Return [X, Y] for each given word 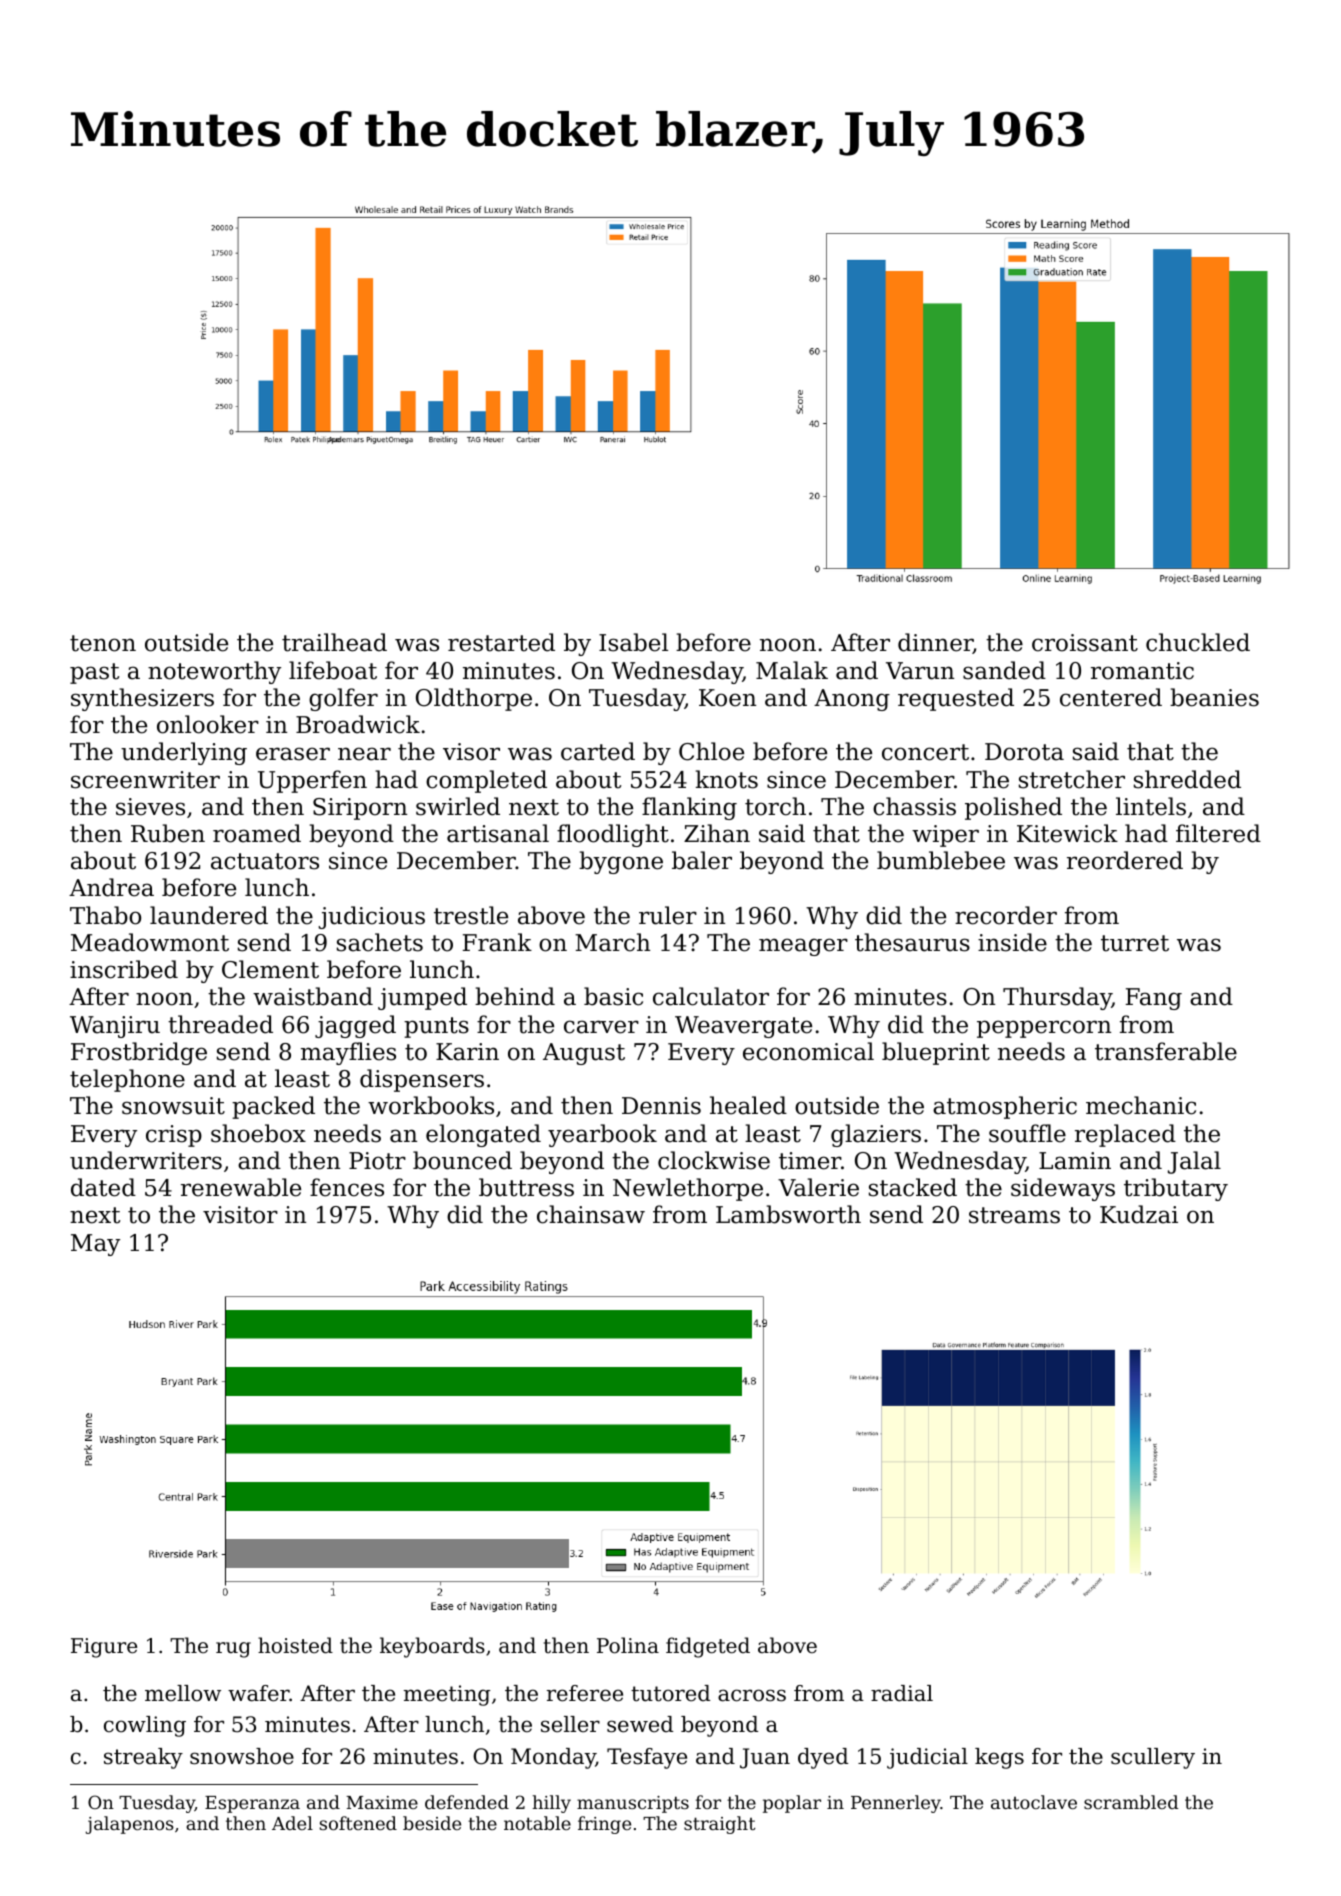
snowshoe [242, 1756]
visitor [240, 1215]
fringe [604, 1825]
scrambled [1131, 1802]
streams [1014, 1215]
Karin [467, 1052]
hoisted [295, 1645]
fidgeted [708, 1647]
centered [1111, 697]
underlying [184, 753]
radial [902, 1693]
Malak [792, 670]
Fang [1154, 999]
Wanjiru [115, 1027]
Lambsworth [788, 1214]
